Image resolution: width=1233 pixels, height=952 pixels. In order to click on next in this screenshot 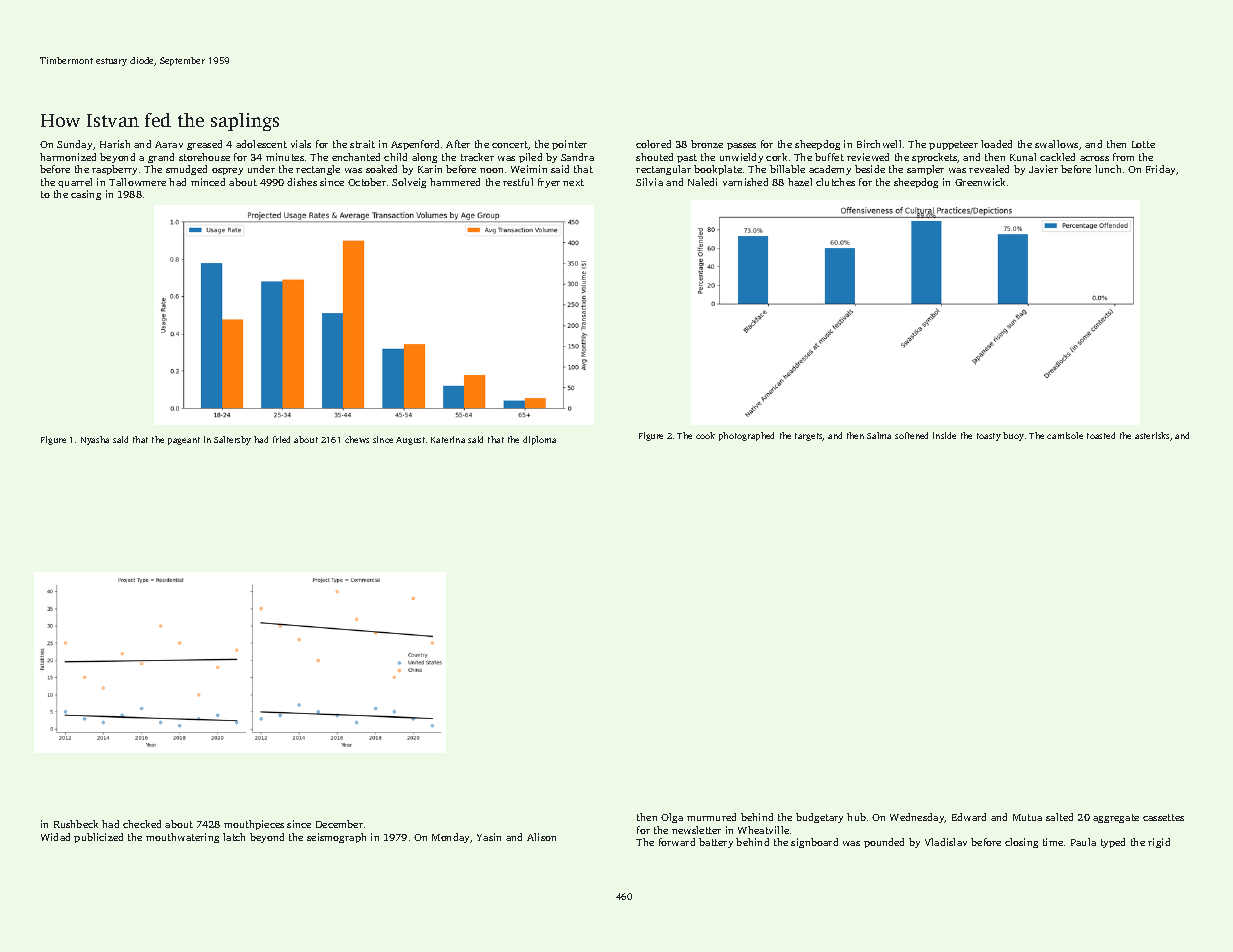, I will do `click(573, 182)`.
